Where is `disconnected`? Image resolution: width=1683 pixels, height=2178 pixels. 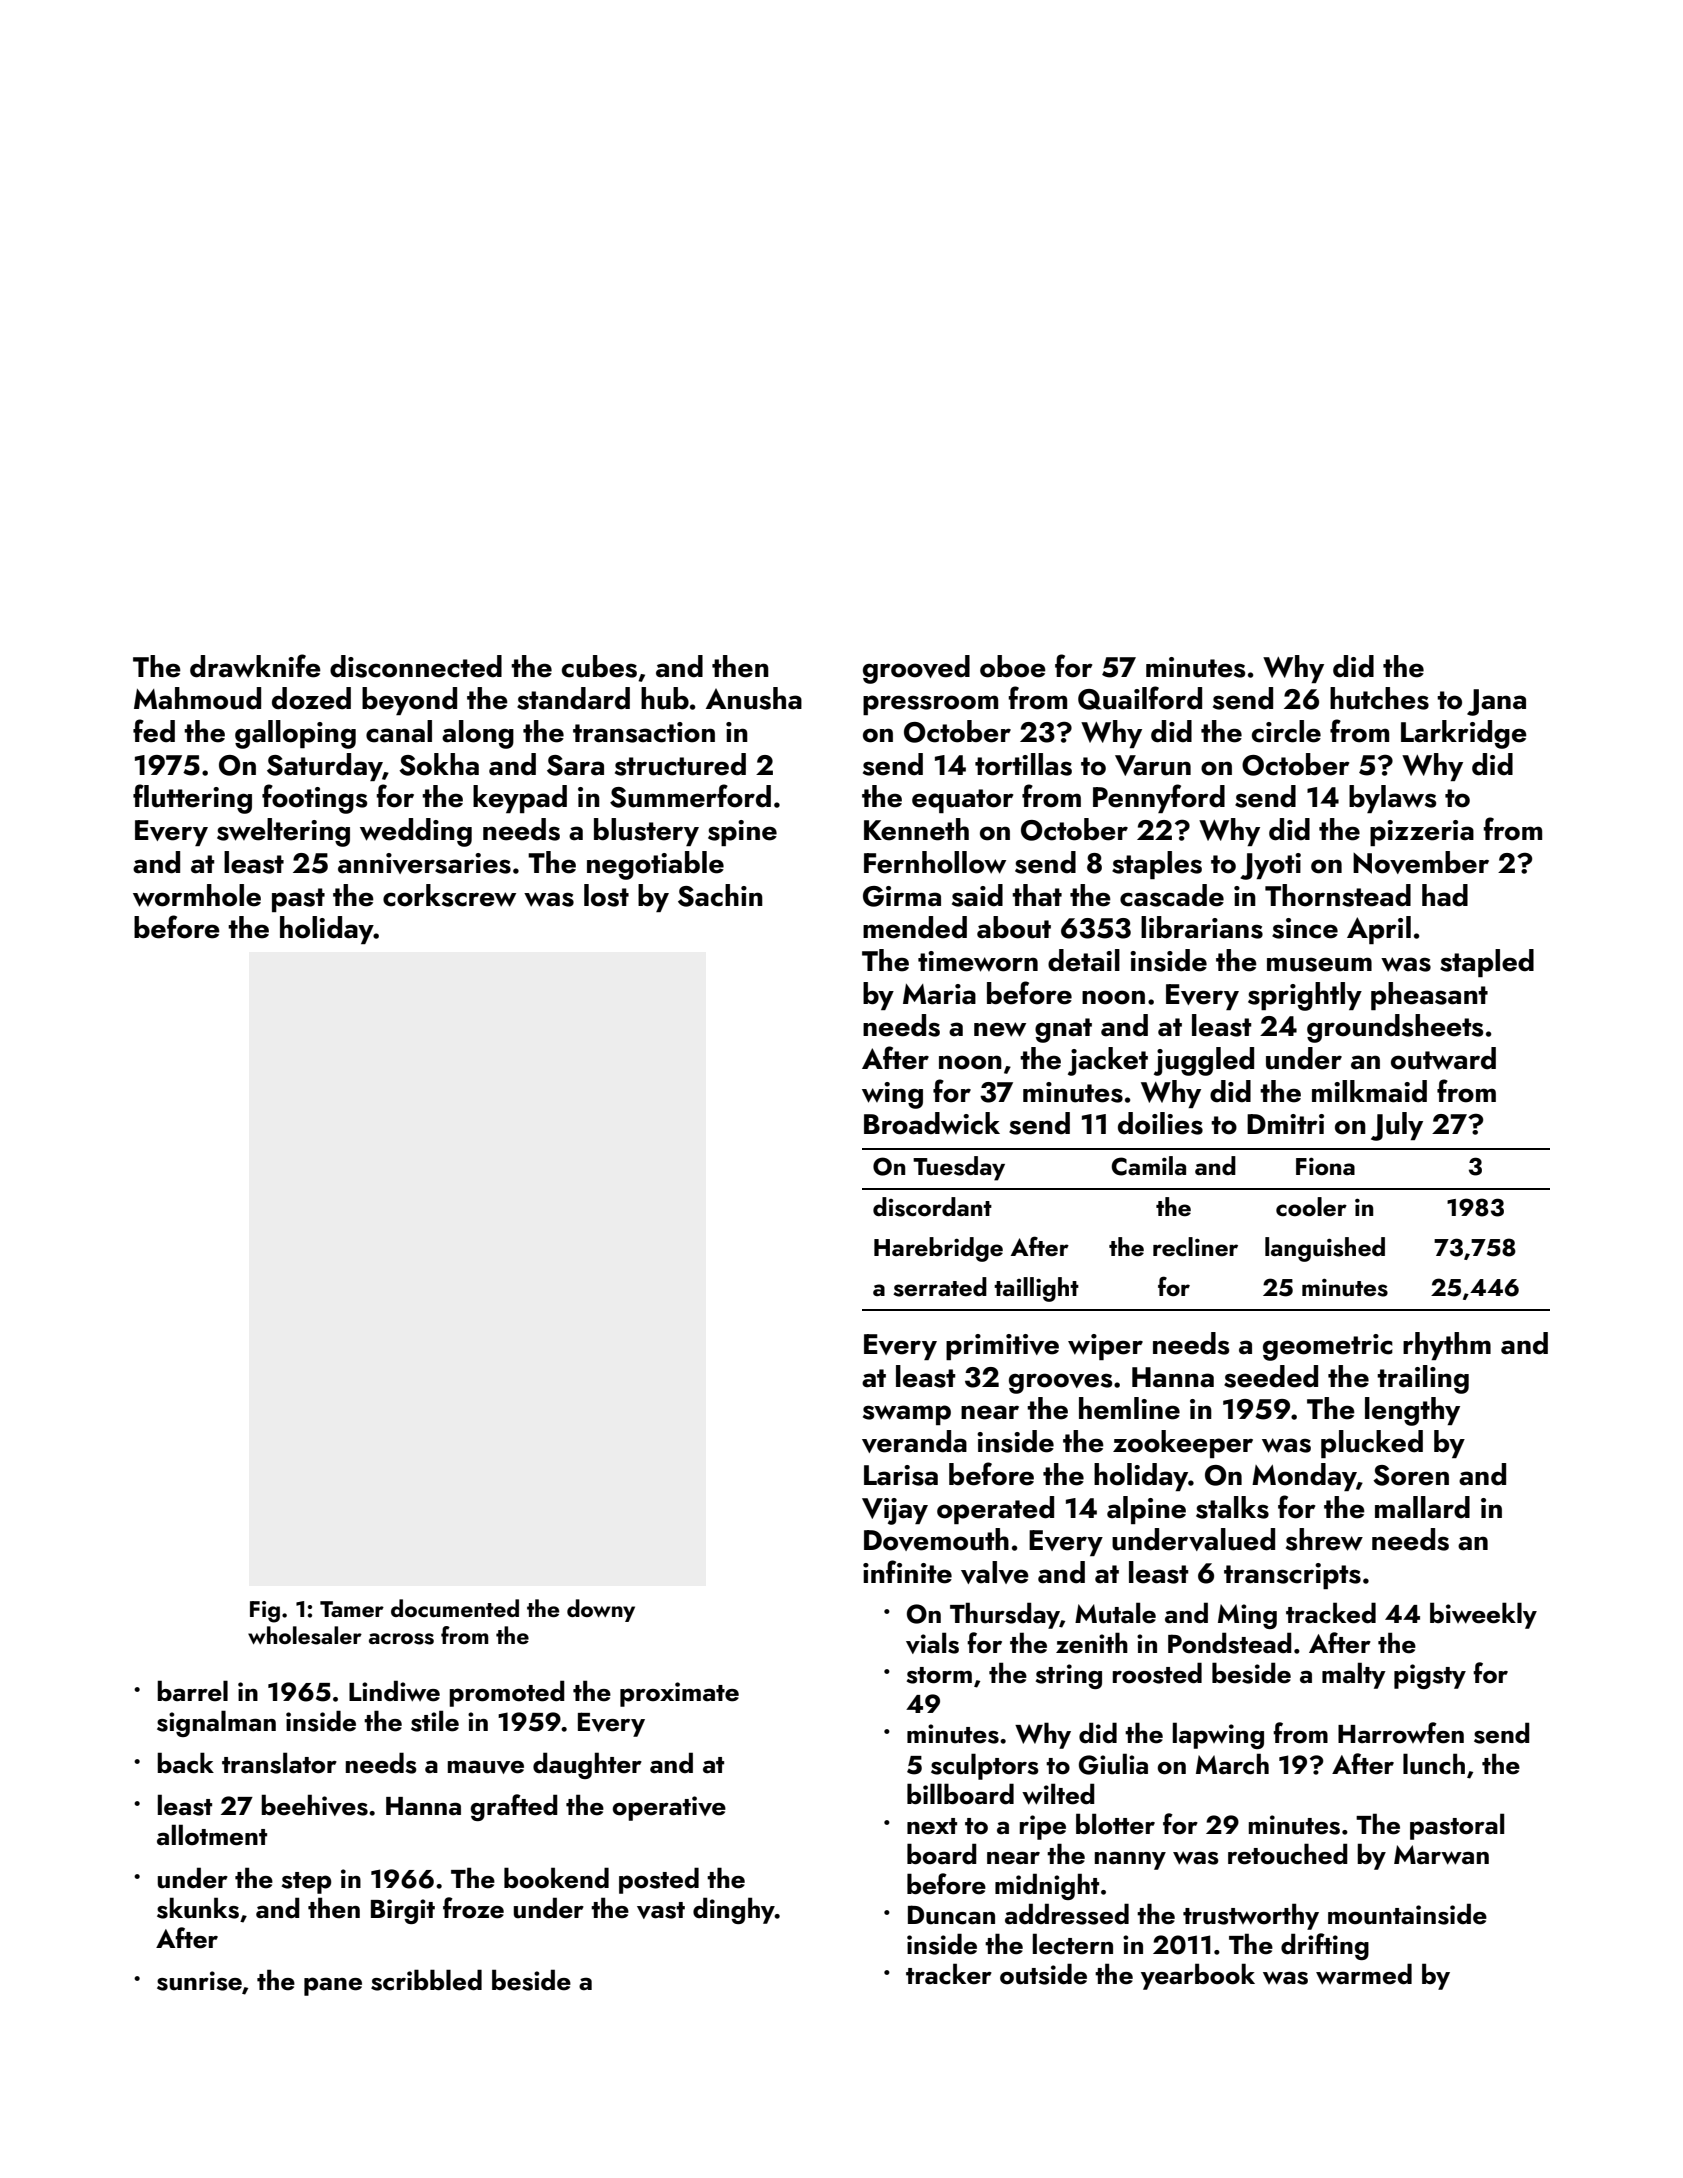 disconnected is located at coordinates (416, 666).
